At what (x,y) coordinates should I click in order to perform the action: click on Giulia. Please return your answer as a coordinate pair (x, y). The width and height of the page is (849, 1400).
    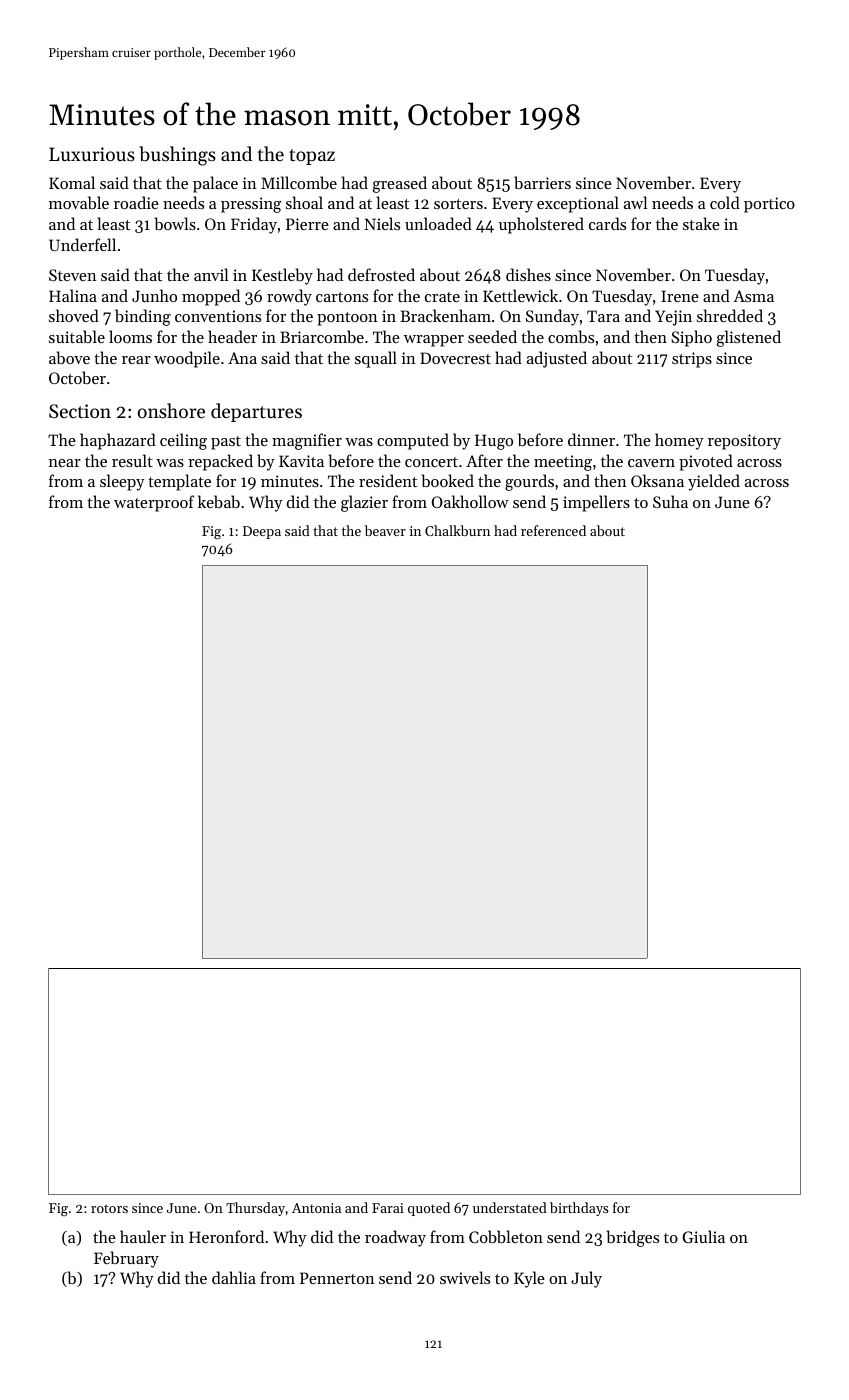
    Looking at the image, I should click on (703, 1236).
